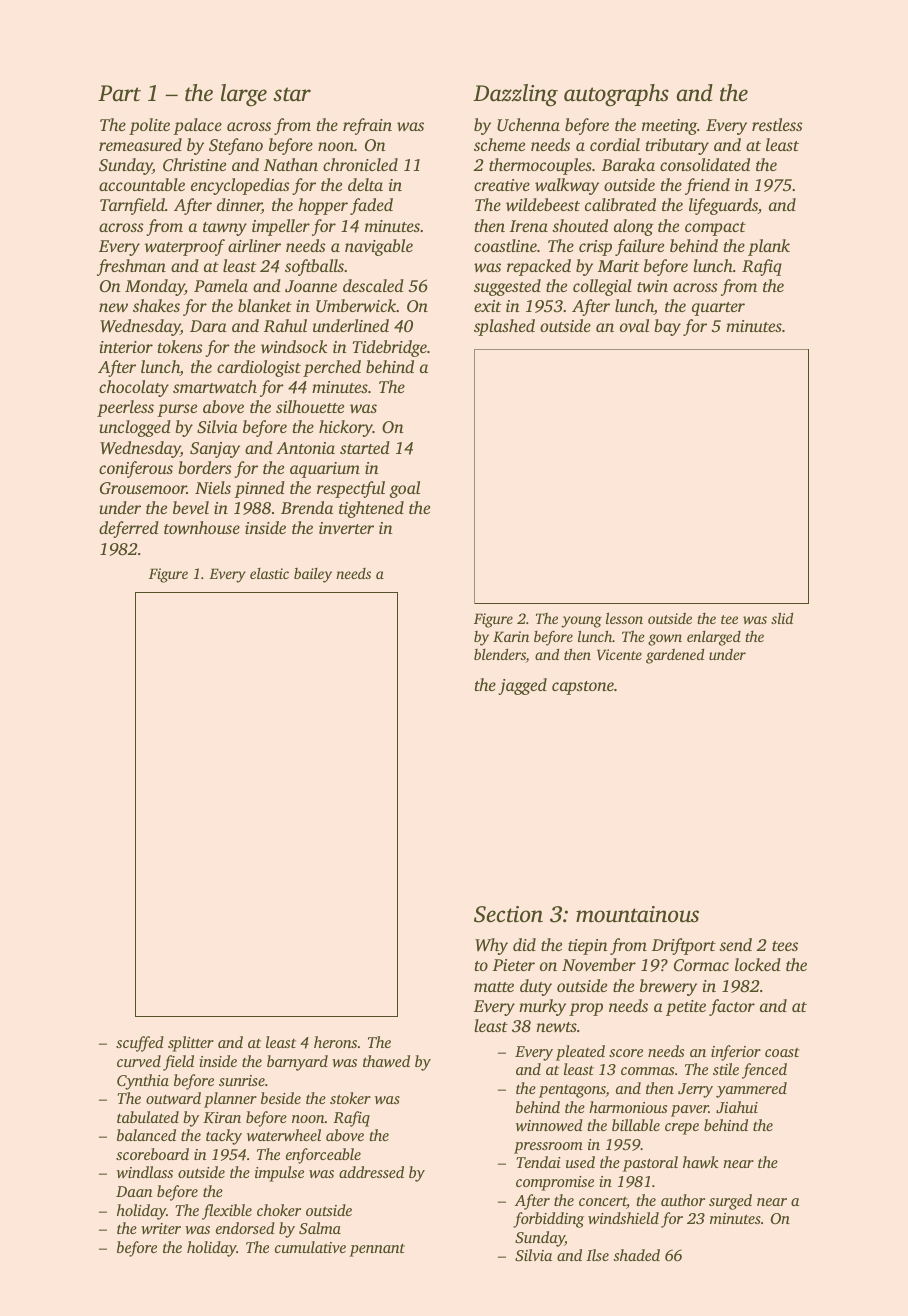 Image resolution: width=908 pixels, height=1316 pixels. Describe the element at coordinates (379, 247) in the image. I see `navigable` at that location.
